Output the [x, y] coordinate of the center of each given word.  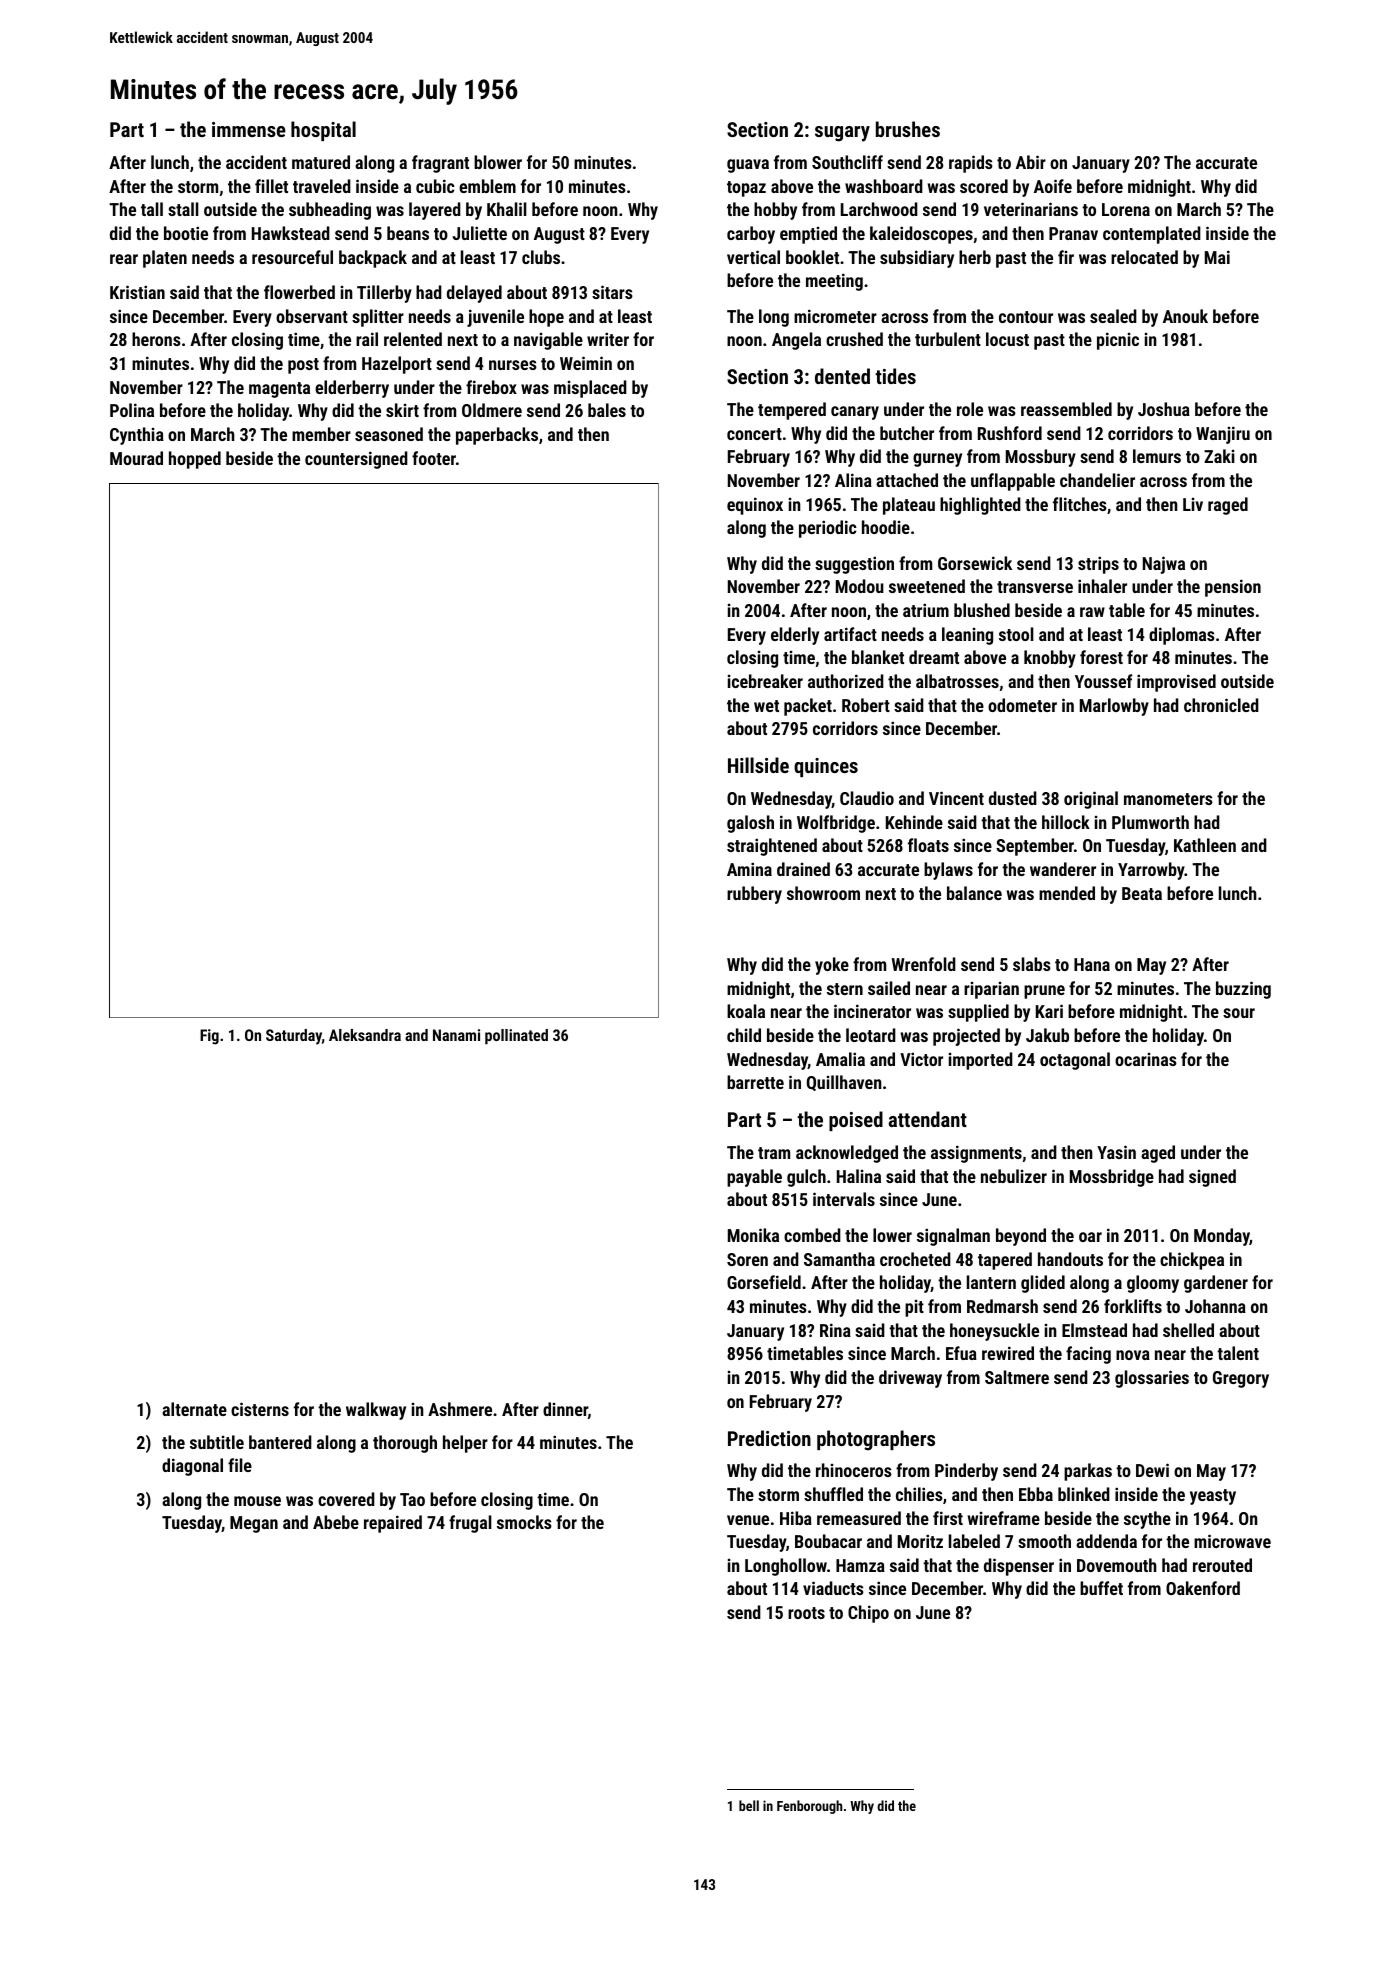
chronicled [1221, 705]
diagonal [192, 1467]
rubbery [754, 895]
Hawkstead [291, 233]
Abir [1031, 162]
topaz [746, 189]
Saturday [294, 1037]
